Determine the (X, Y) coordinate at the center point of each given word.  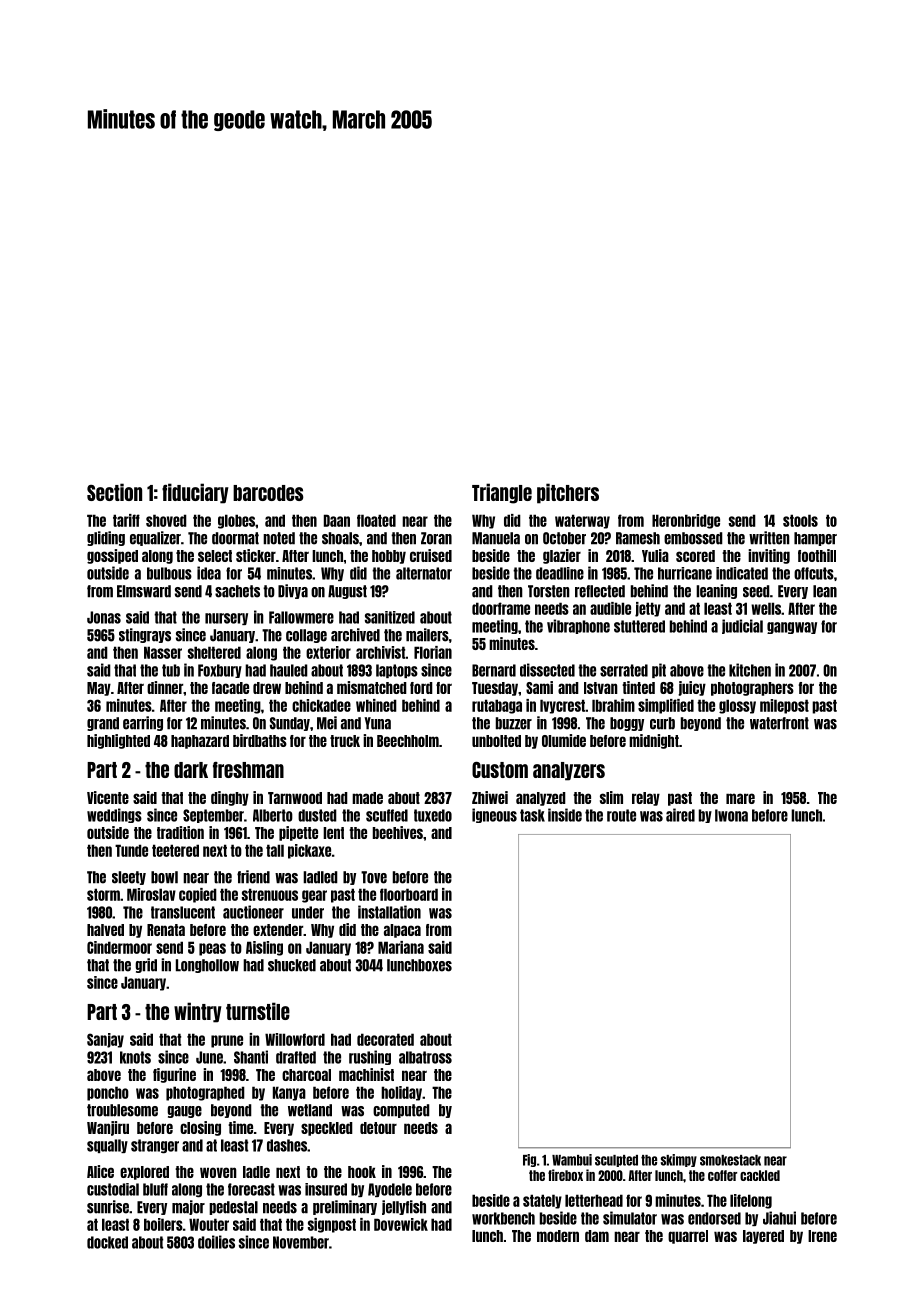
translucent (183, 912)
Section (114, 492)
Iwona (731, 815)
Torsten (549, 591)
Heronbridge (686, 521)
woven (218, 1172)
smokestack (730, 1160)
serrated (624, 670)
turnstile (258, 1011)
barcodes (268, 493)
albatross (425, 1057)
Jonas (104, 617)
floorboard (409, 894)
